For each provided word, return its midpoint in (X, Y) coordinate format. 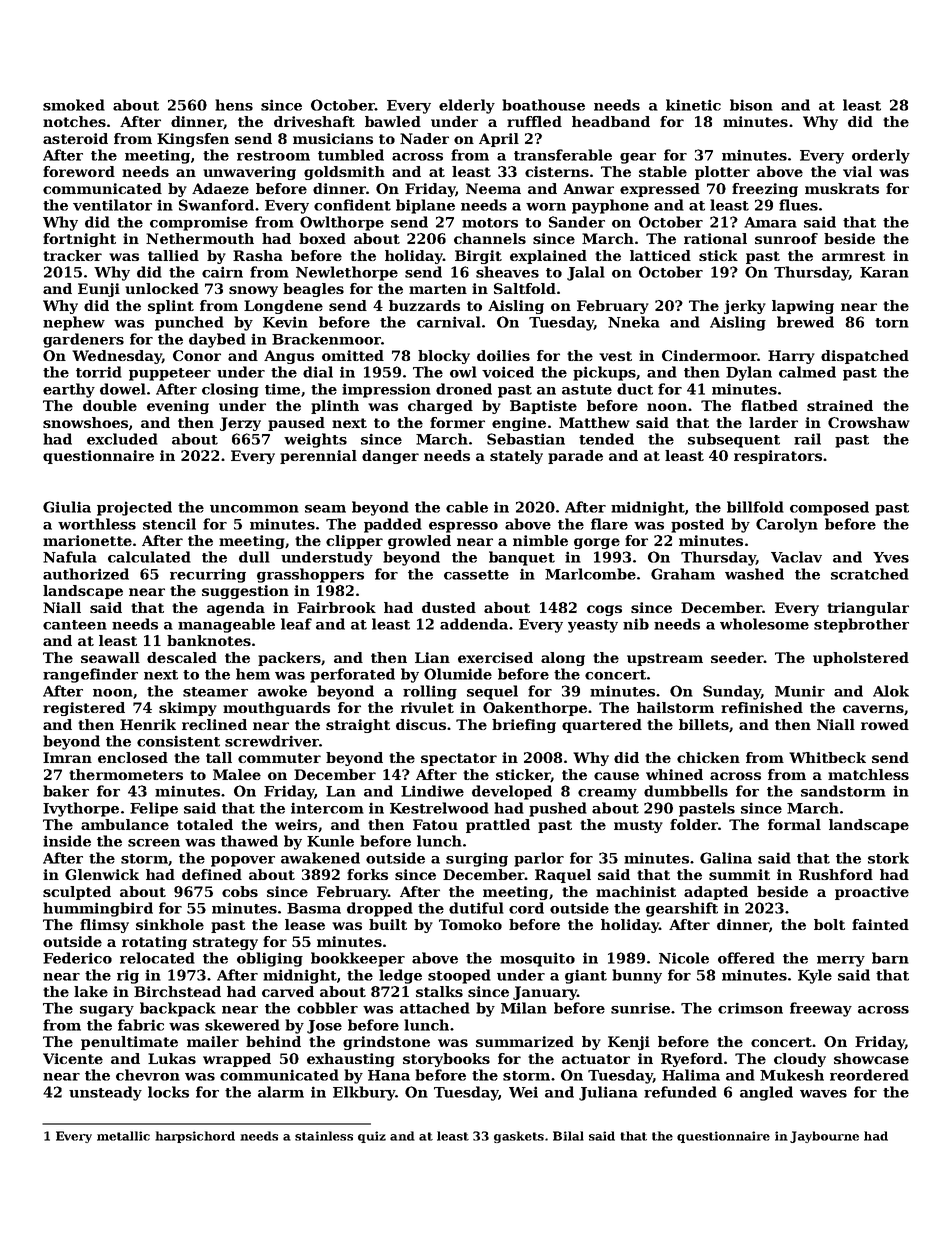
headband (611, 121)
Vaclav (796, 557)
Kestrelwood (439, 808)
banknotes (209, 640)
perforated (352, 675)
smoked (74, 105)
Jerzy (240, 424)
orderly (881, 156)
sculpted (77, 893)
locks (168, 1092)
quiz (372, 1137)
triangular (868, 609)
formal (794, 824)
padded (393, 525)
